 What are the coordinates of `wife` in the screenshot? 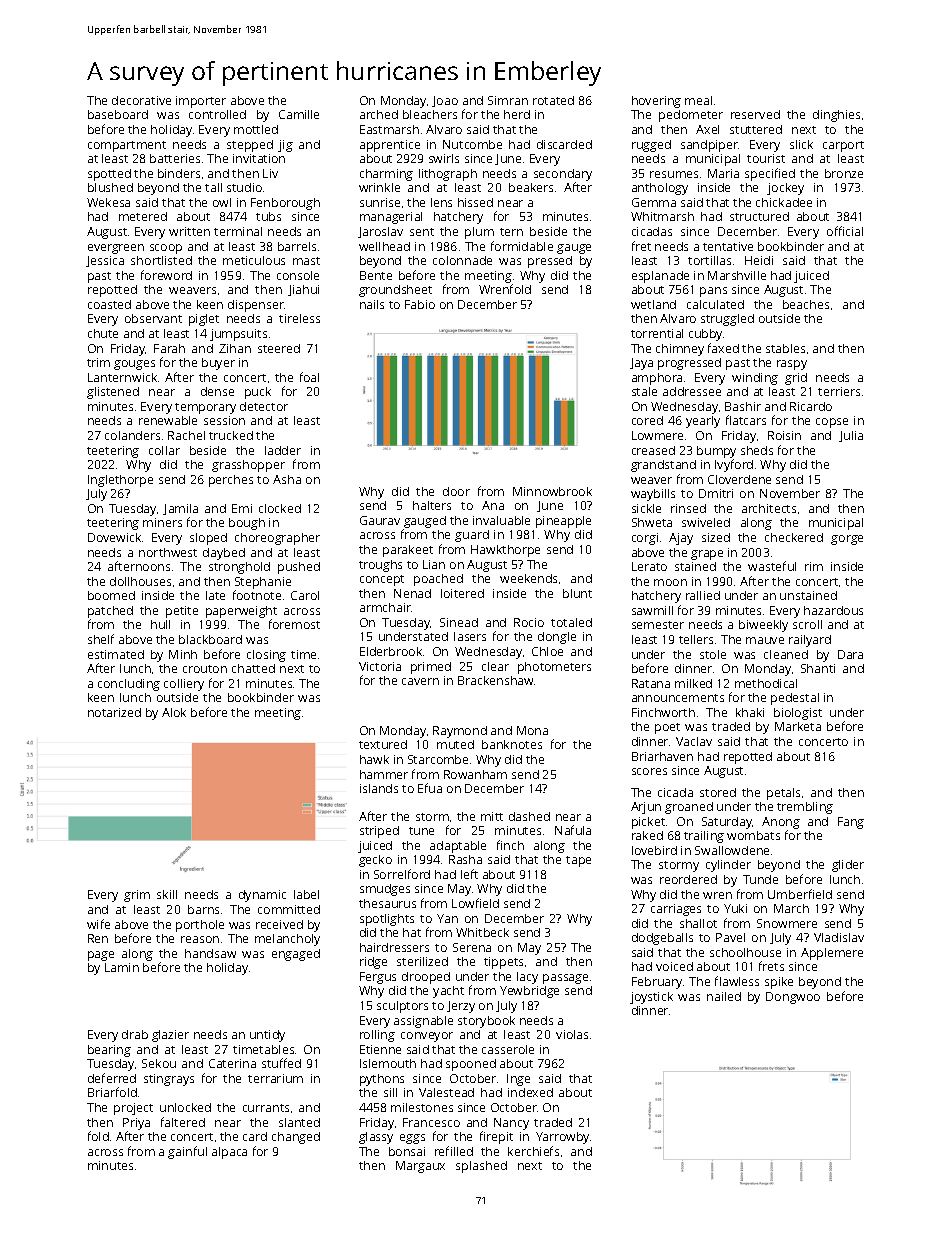 It's located at (98, 924).
